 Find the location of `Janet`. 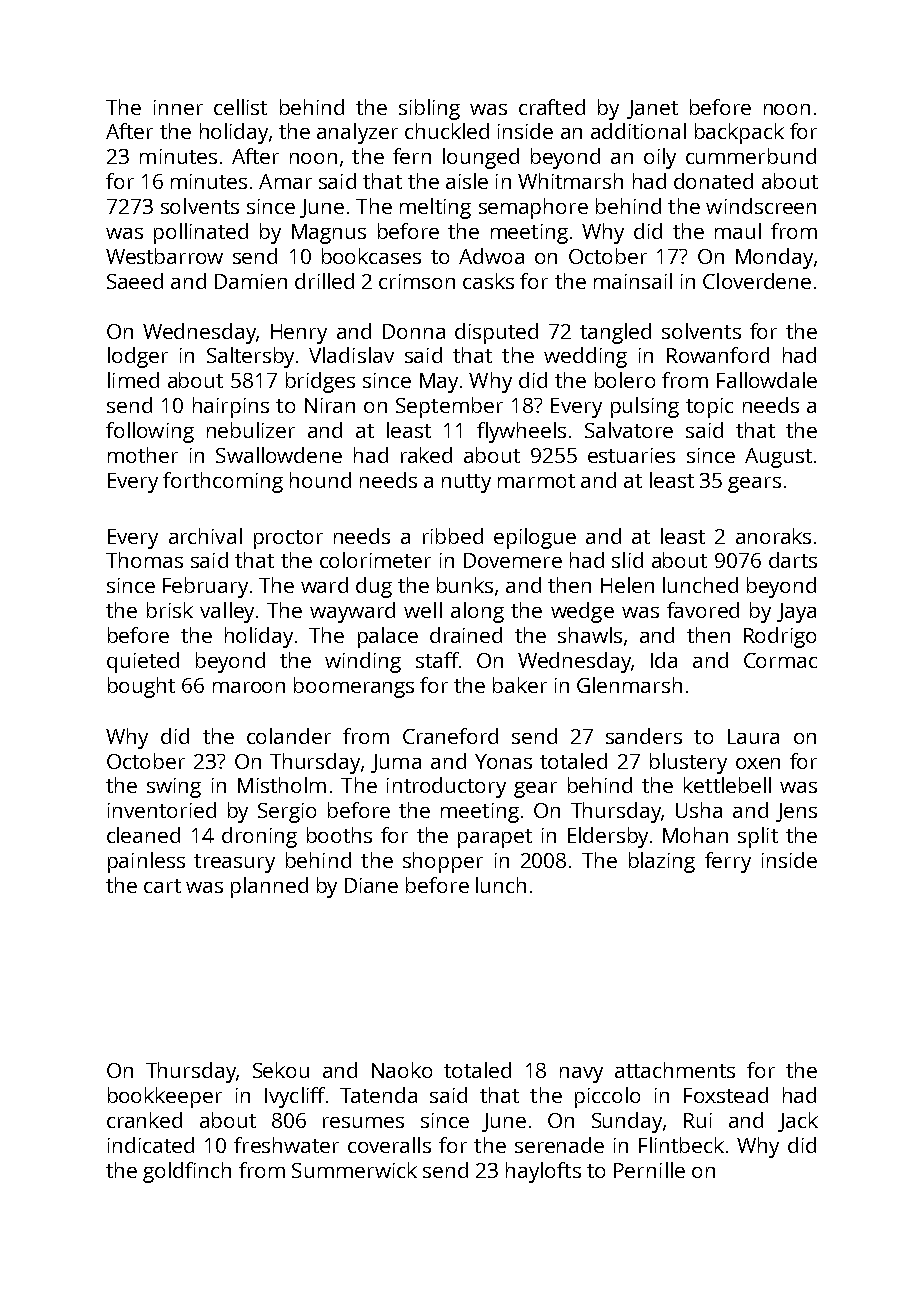

Janet is located at coordinates (652, 109).
